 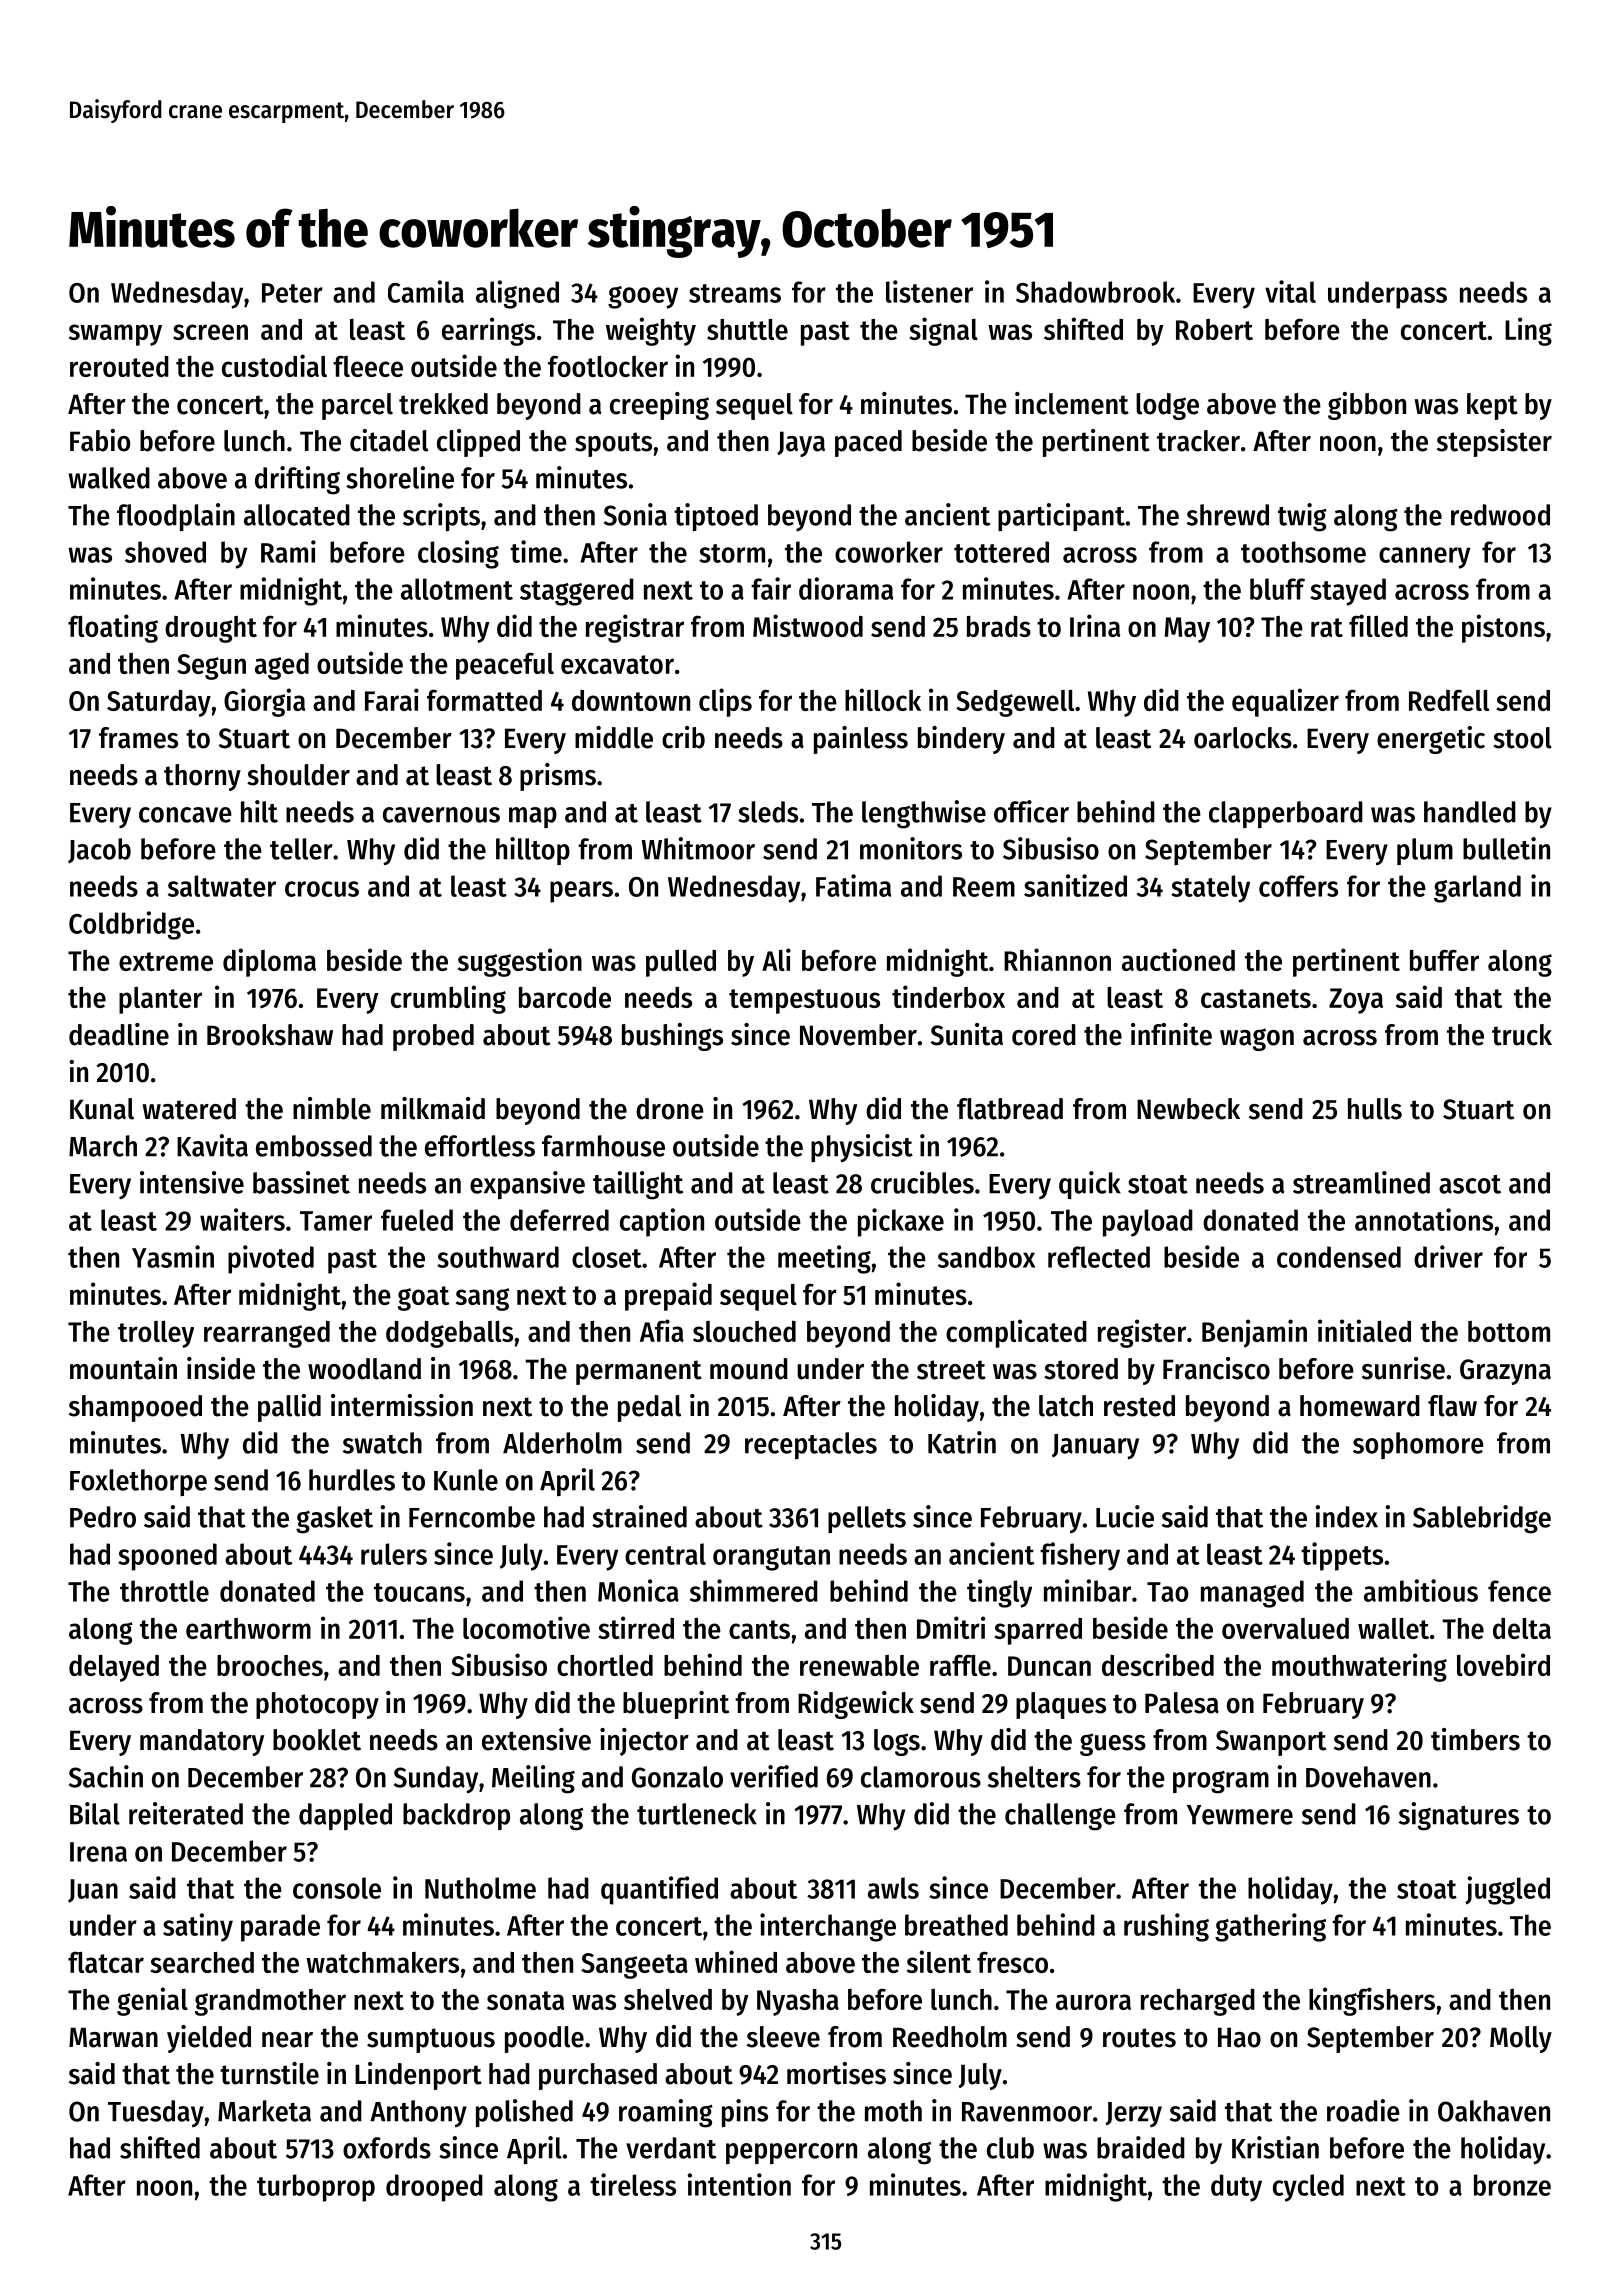 I want to click on flatbread, so click(x=1010, y=1109).
